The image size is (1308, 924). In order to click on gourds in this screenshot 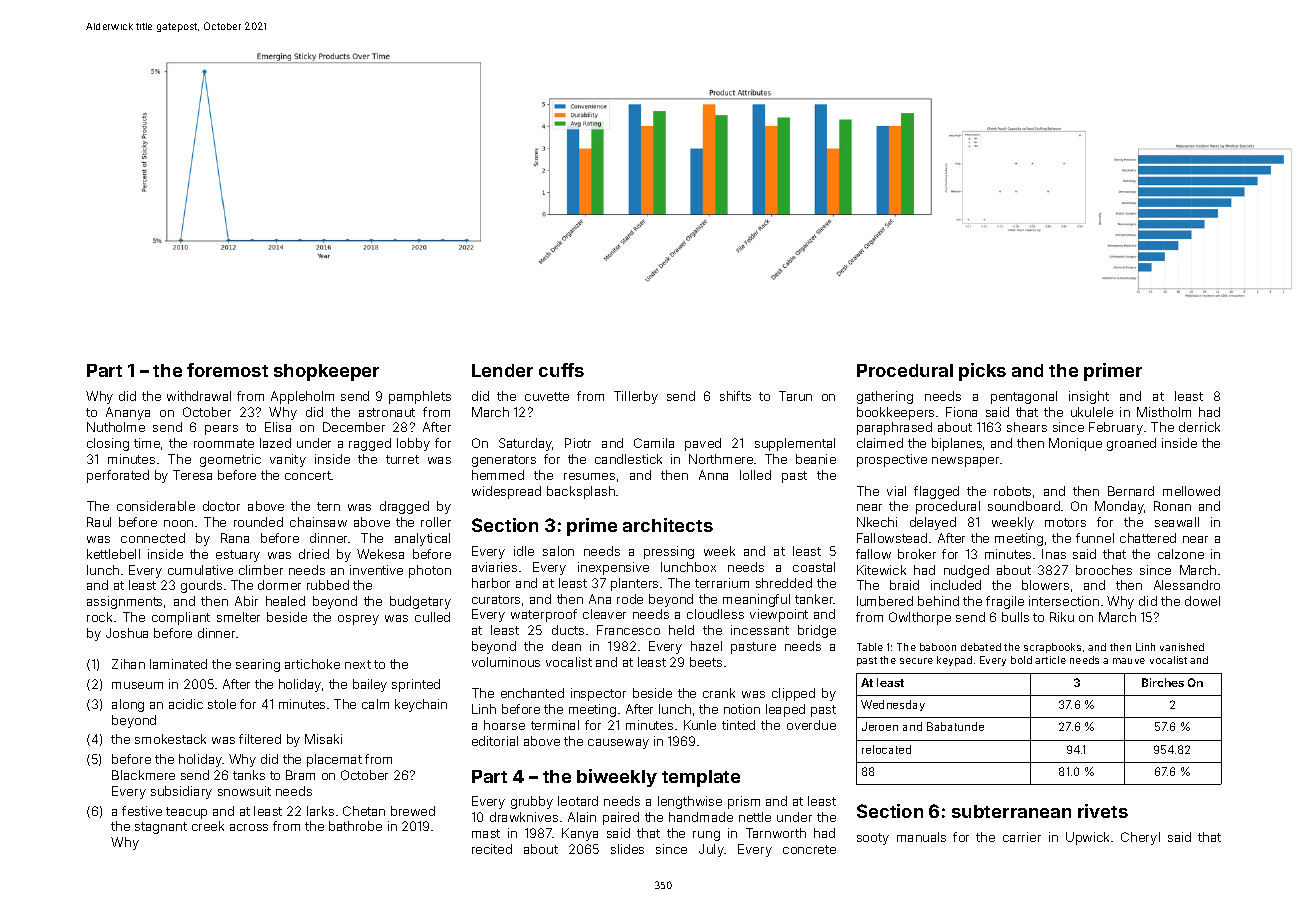, I will do `click(201, 586)`.
